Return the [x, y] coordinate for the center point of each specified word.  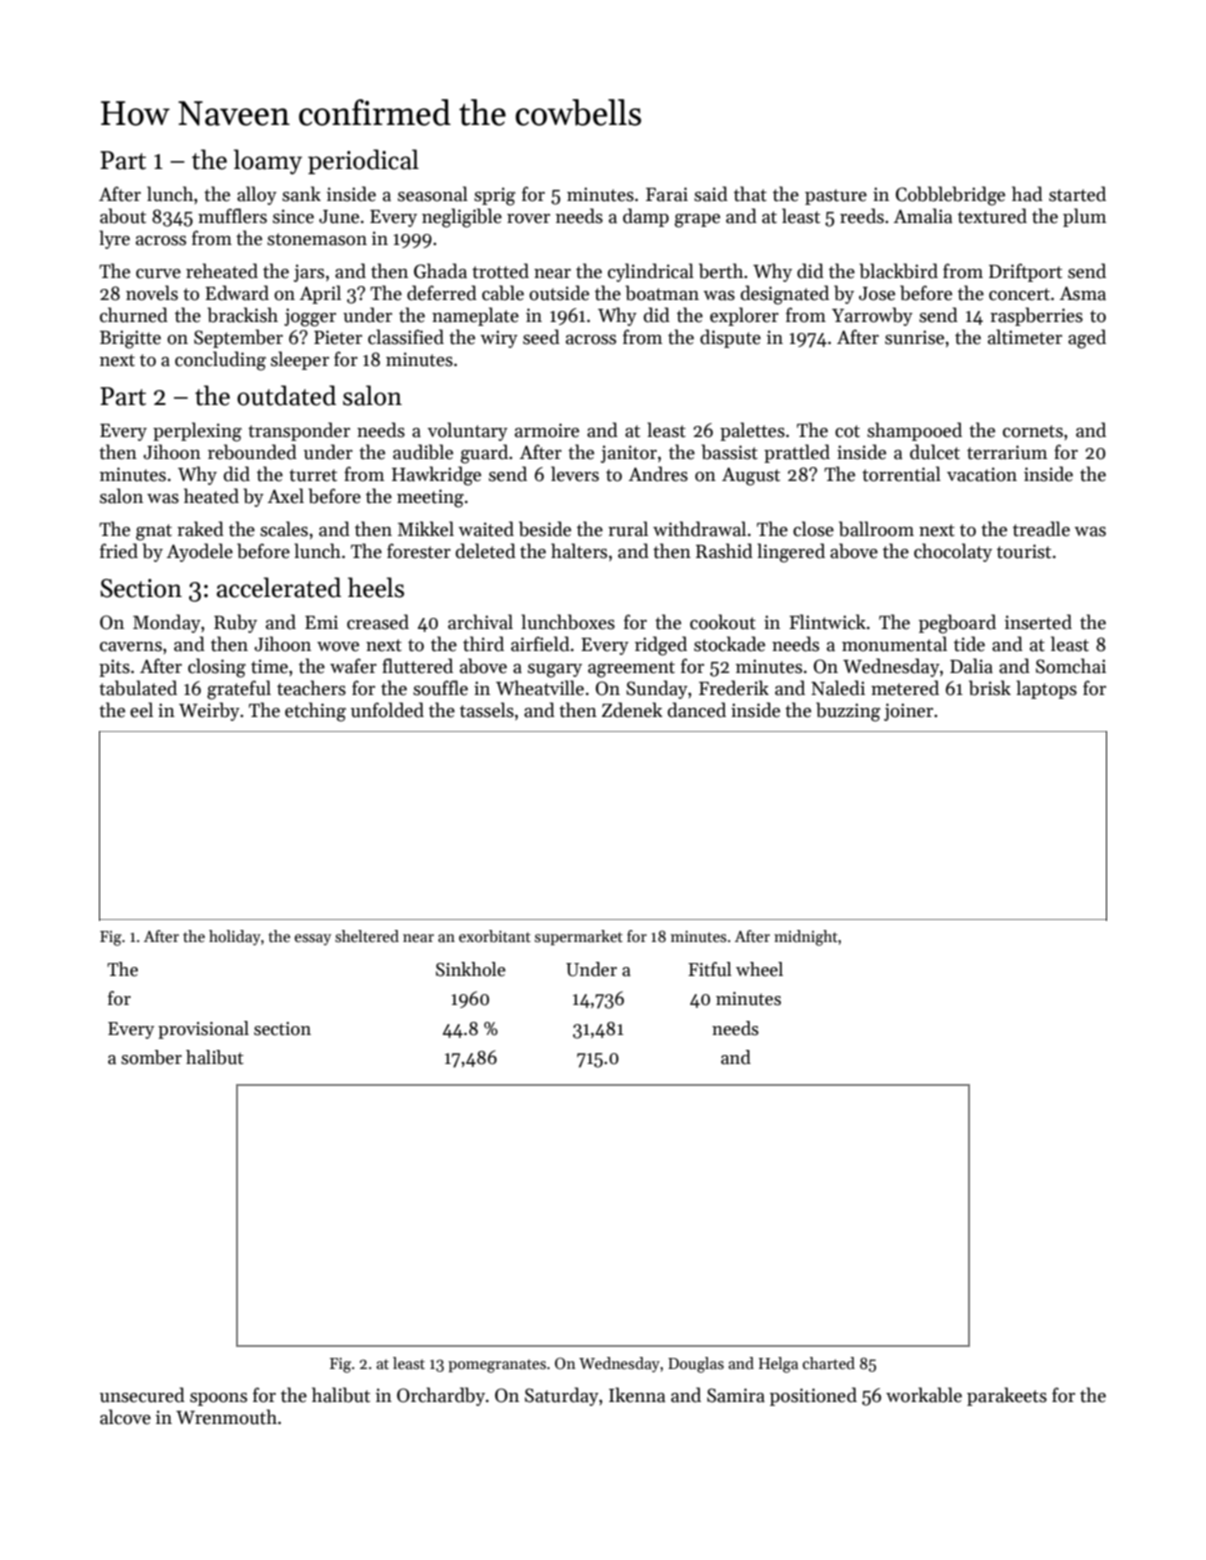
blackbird [898, 271]
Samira [736, 1395]
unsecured [142, 1395]
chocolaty [953, 552]
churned [134, 315]
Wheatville [540, 688]
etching [315, 712]
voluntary [468, 431]
